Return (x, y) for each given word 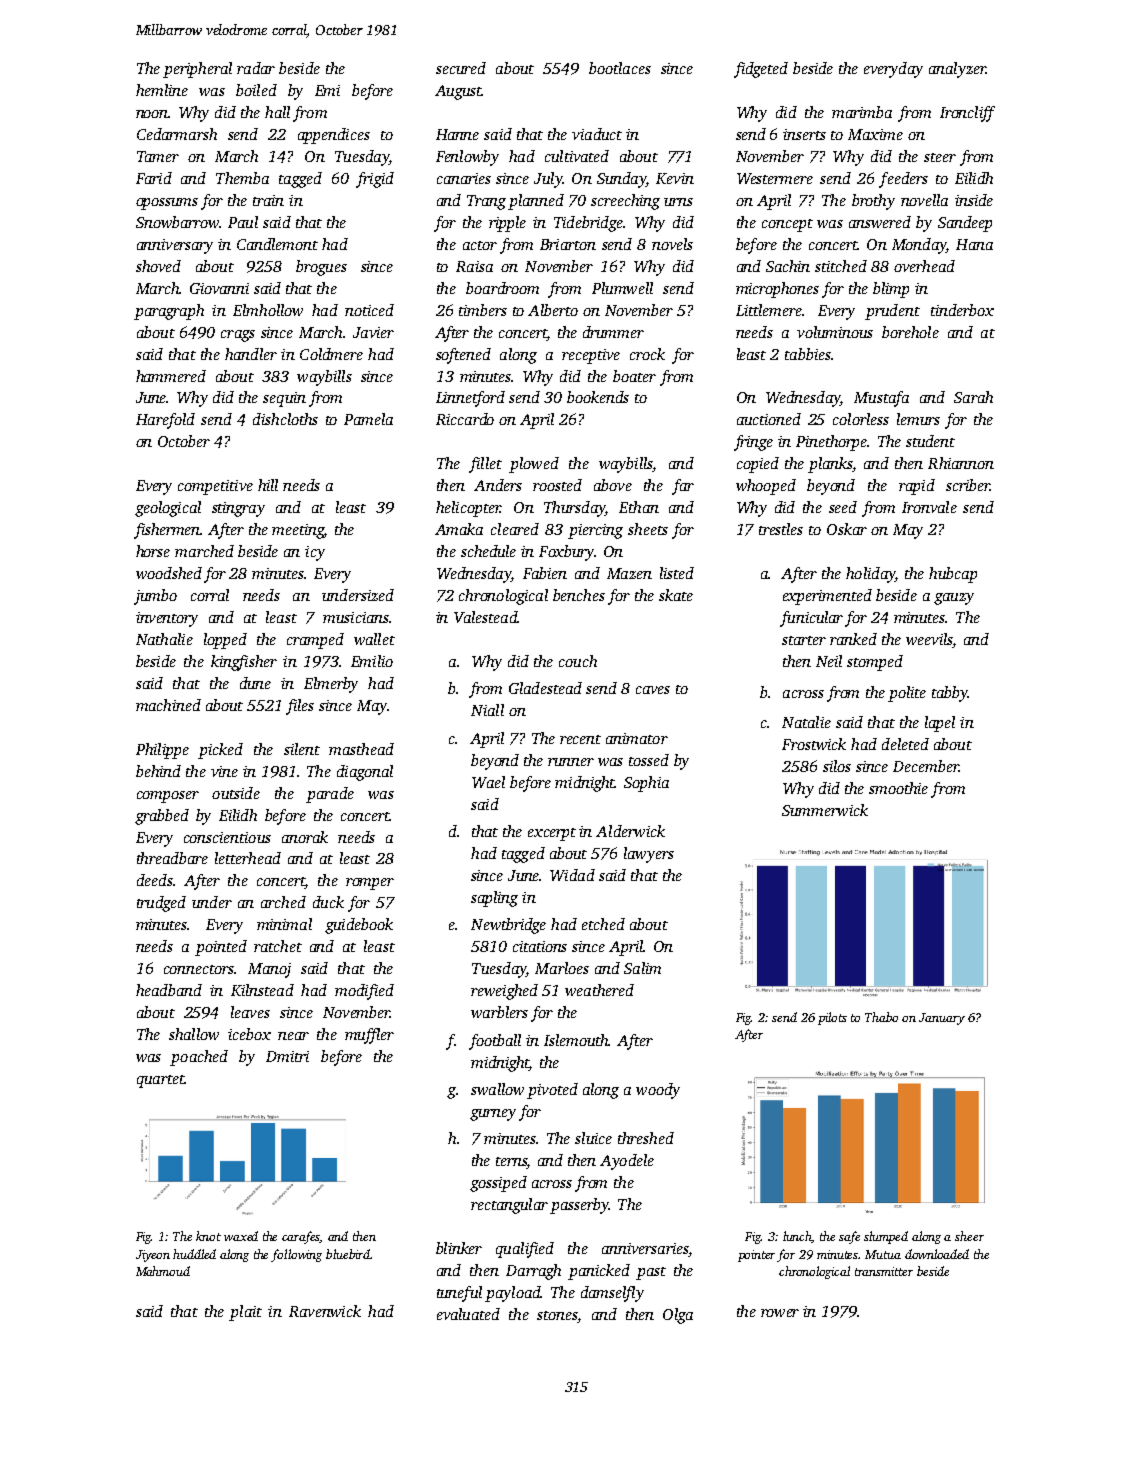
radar (256, 68)
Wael (488, 782)
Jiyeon (153, 1256)
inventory (167, 619)
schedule (488, 551)
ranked (853, 639)
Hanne (457, 134)
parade (330, 795)
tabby (950, 694)
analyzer (957, 70)
